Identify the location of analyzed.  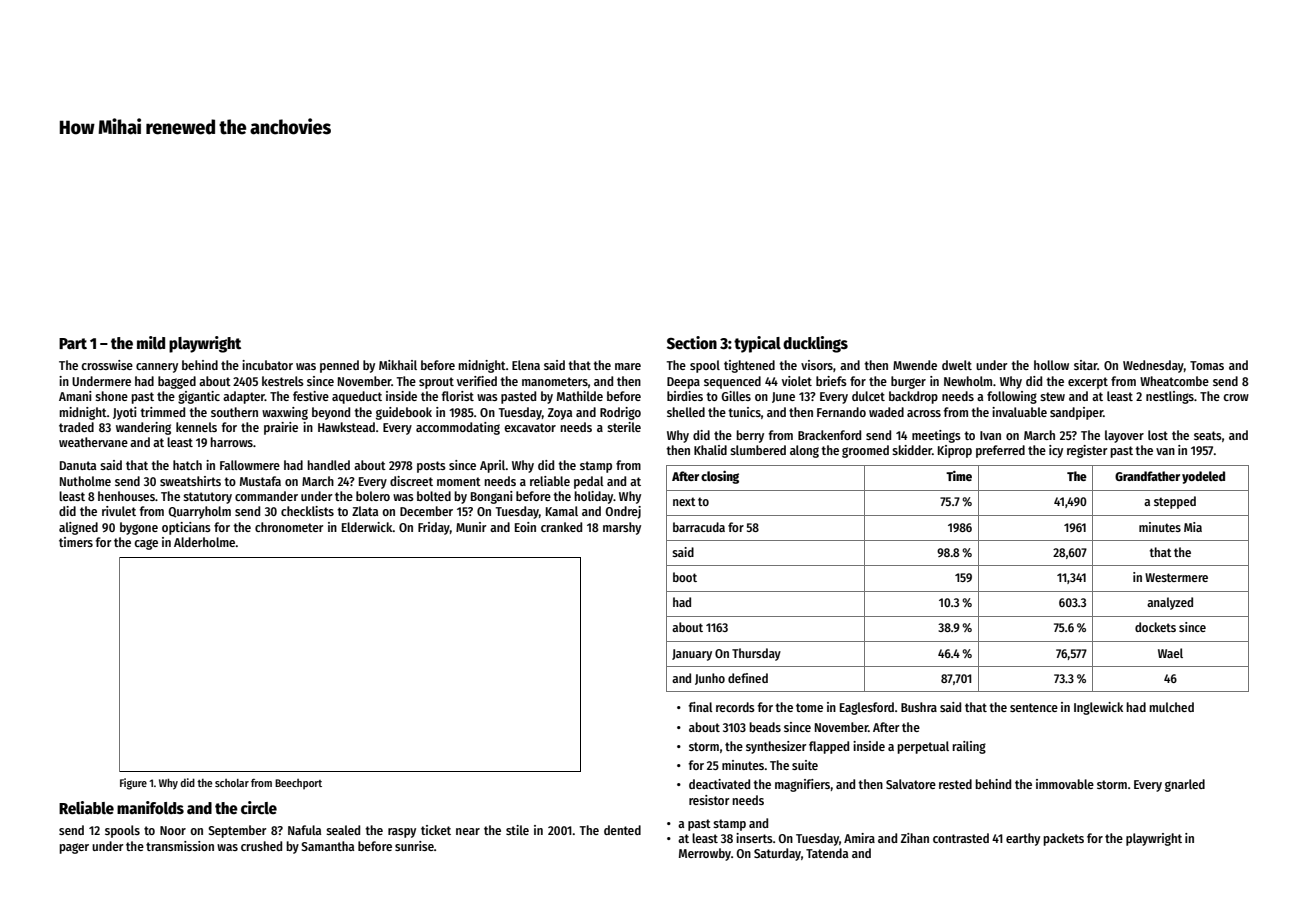
(1170, 603).
